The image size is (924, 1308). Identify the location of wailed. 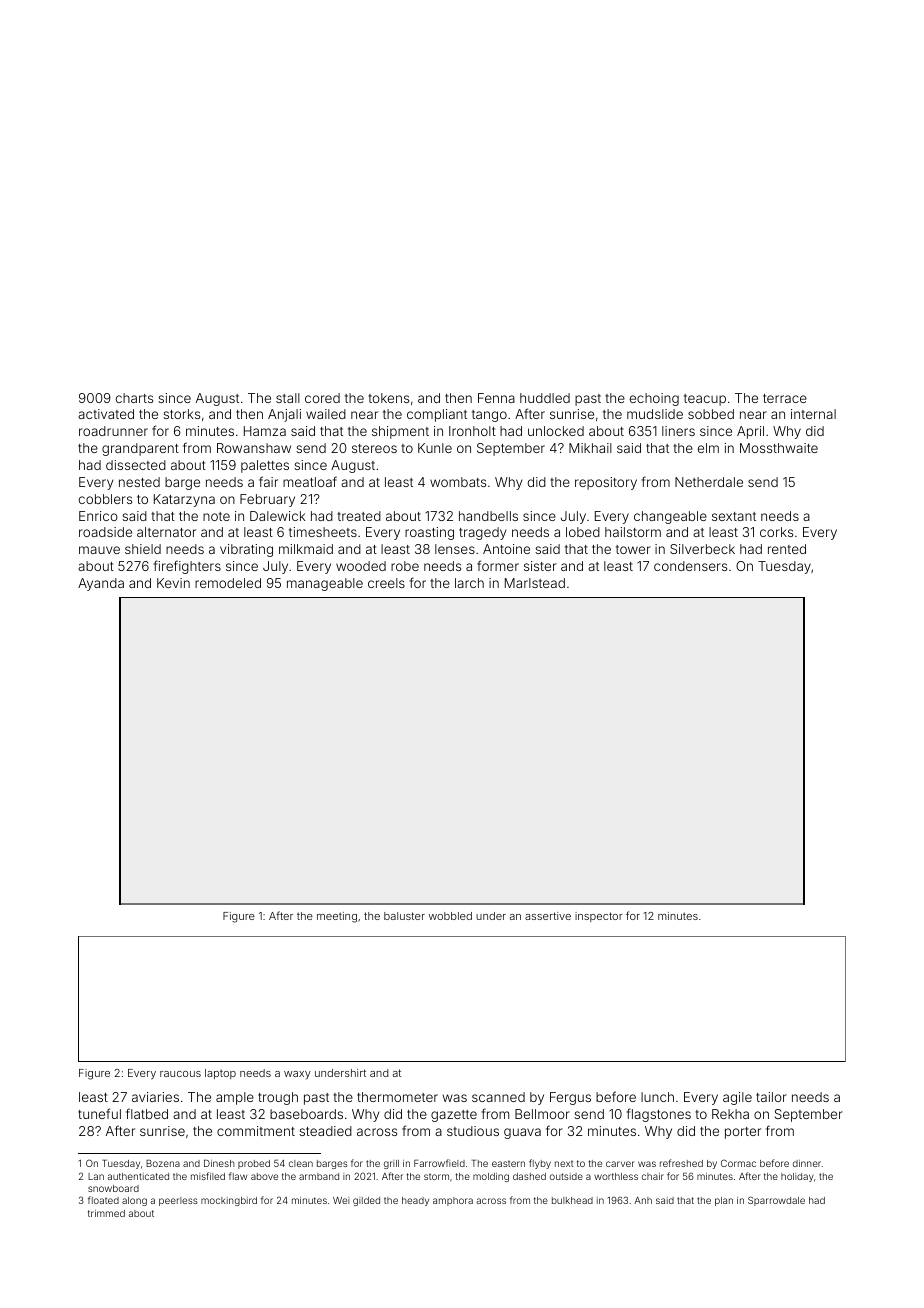
(326, 414).
